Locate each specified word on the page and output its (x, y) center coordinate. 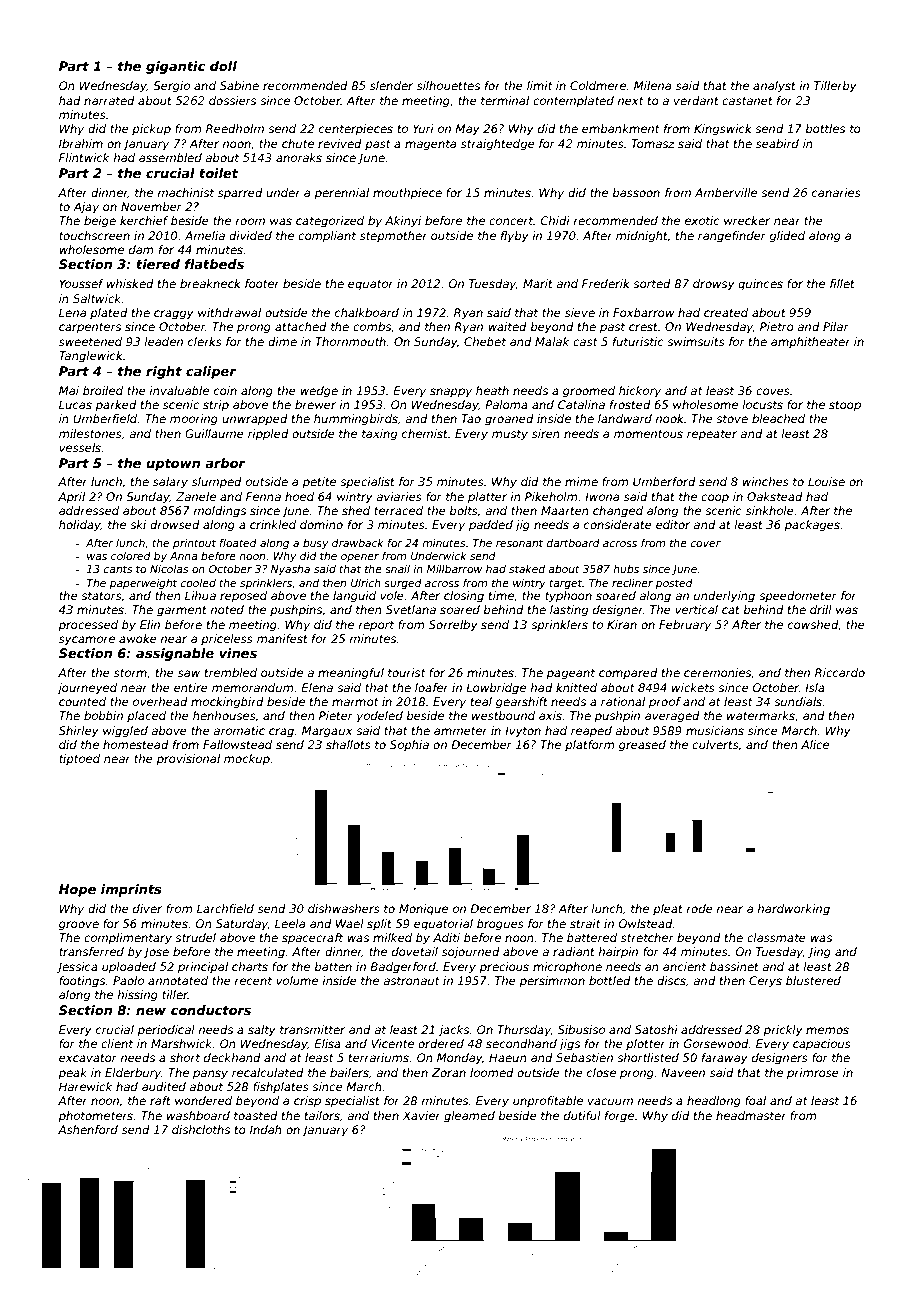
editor (673, 524)
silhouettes (448, 85)
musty (510, 435)
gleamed (469, 1117)
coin (225, 390)
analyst (774, 87)
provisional (188, 760)
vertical (696, 609)
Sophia (409, 746)
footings (82, 982)
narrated (109, 100)
